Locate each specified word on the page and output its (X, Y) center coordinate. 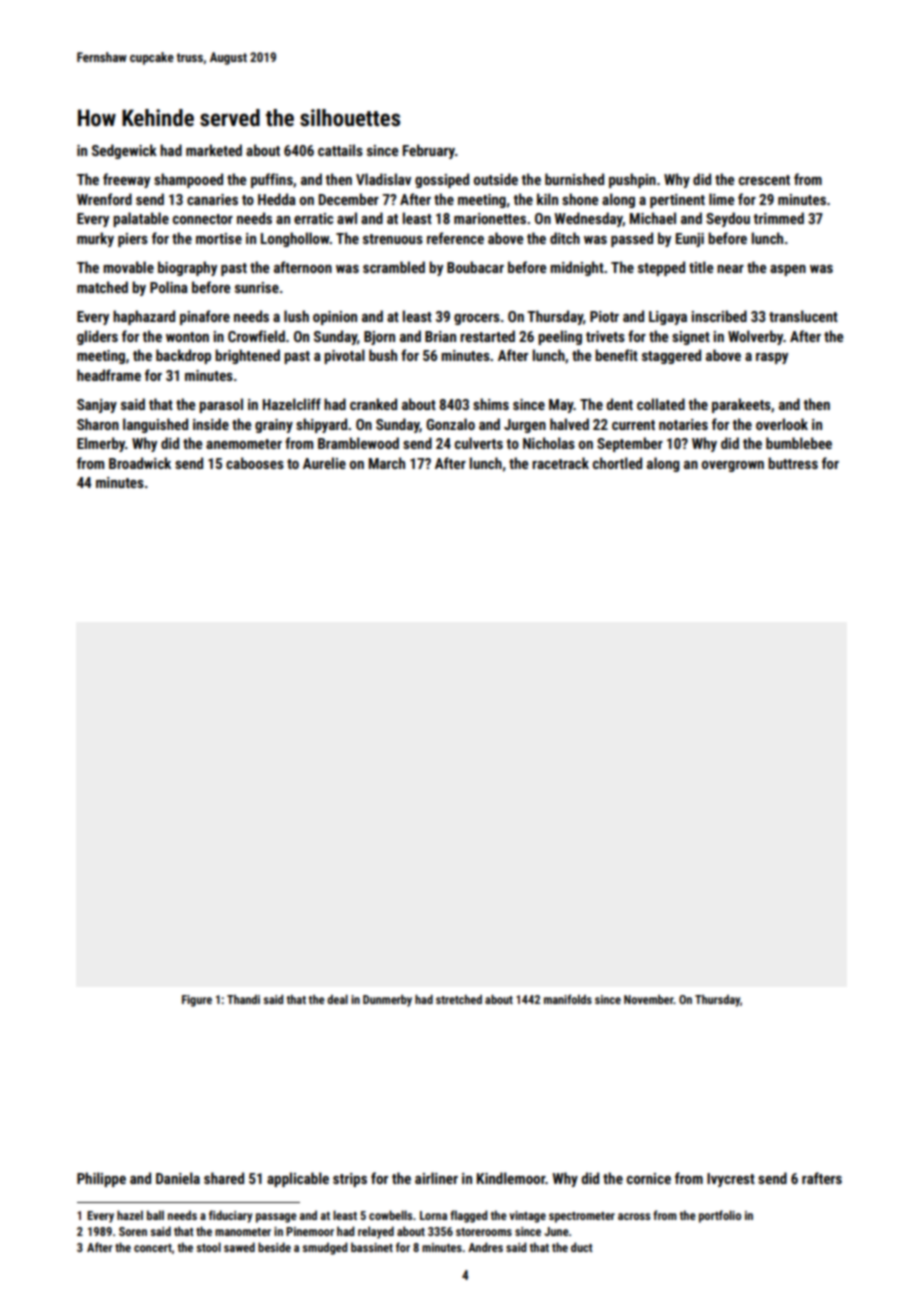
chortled (617, 463)
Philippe (101, 1179)
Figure (197, 1001)
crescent (764, 180)
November (649, 999)
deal (337, 999)
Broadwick (140, 463)
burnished (574, 179)
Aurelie (324, 463)
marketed (214, 150)
